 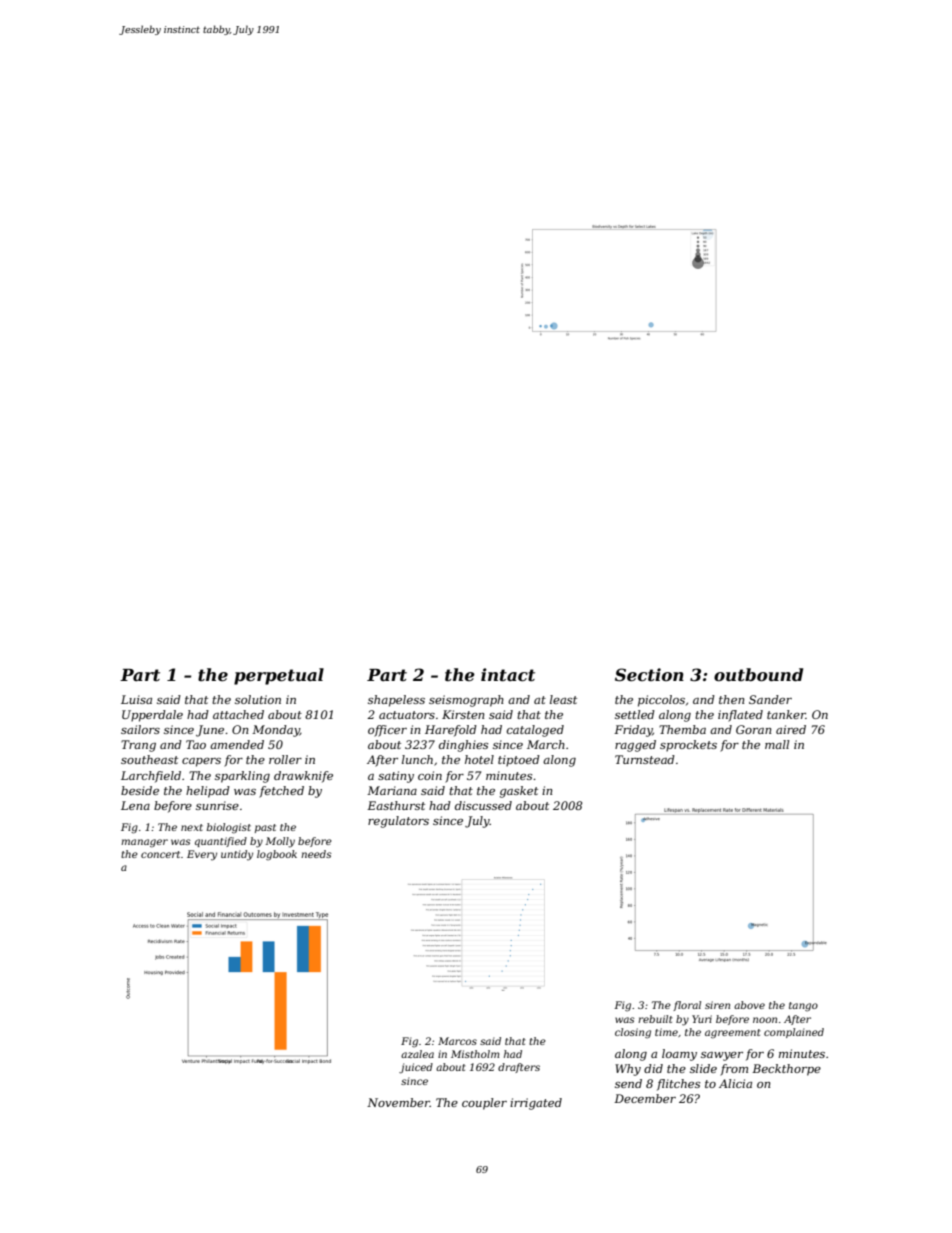 What do you see at coordinates (791, 729) in the image?
I see `aired` at bounding box center [791, 729].
